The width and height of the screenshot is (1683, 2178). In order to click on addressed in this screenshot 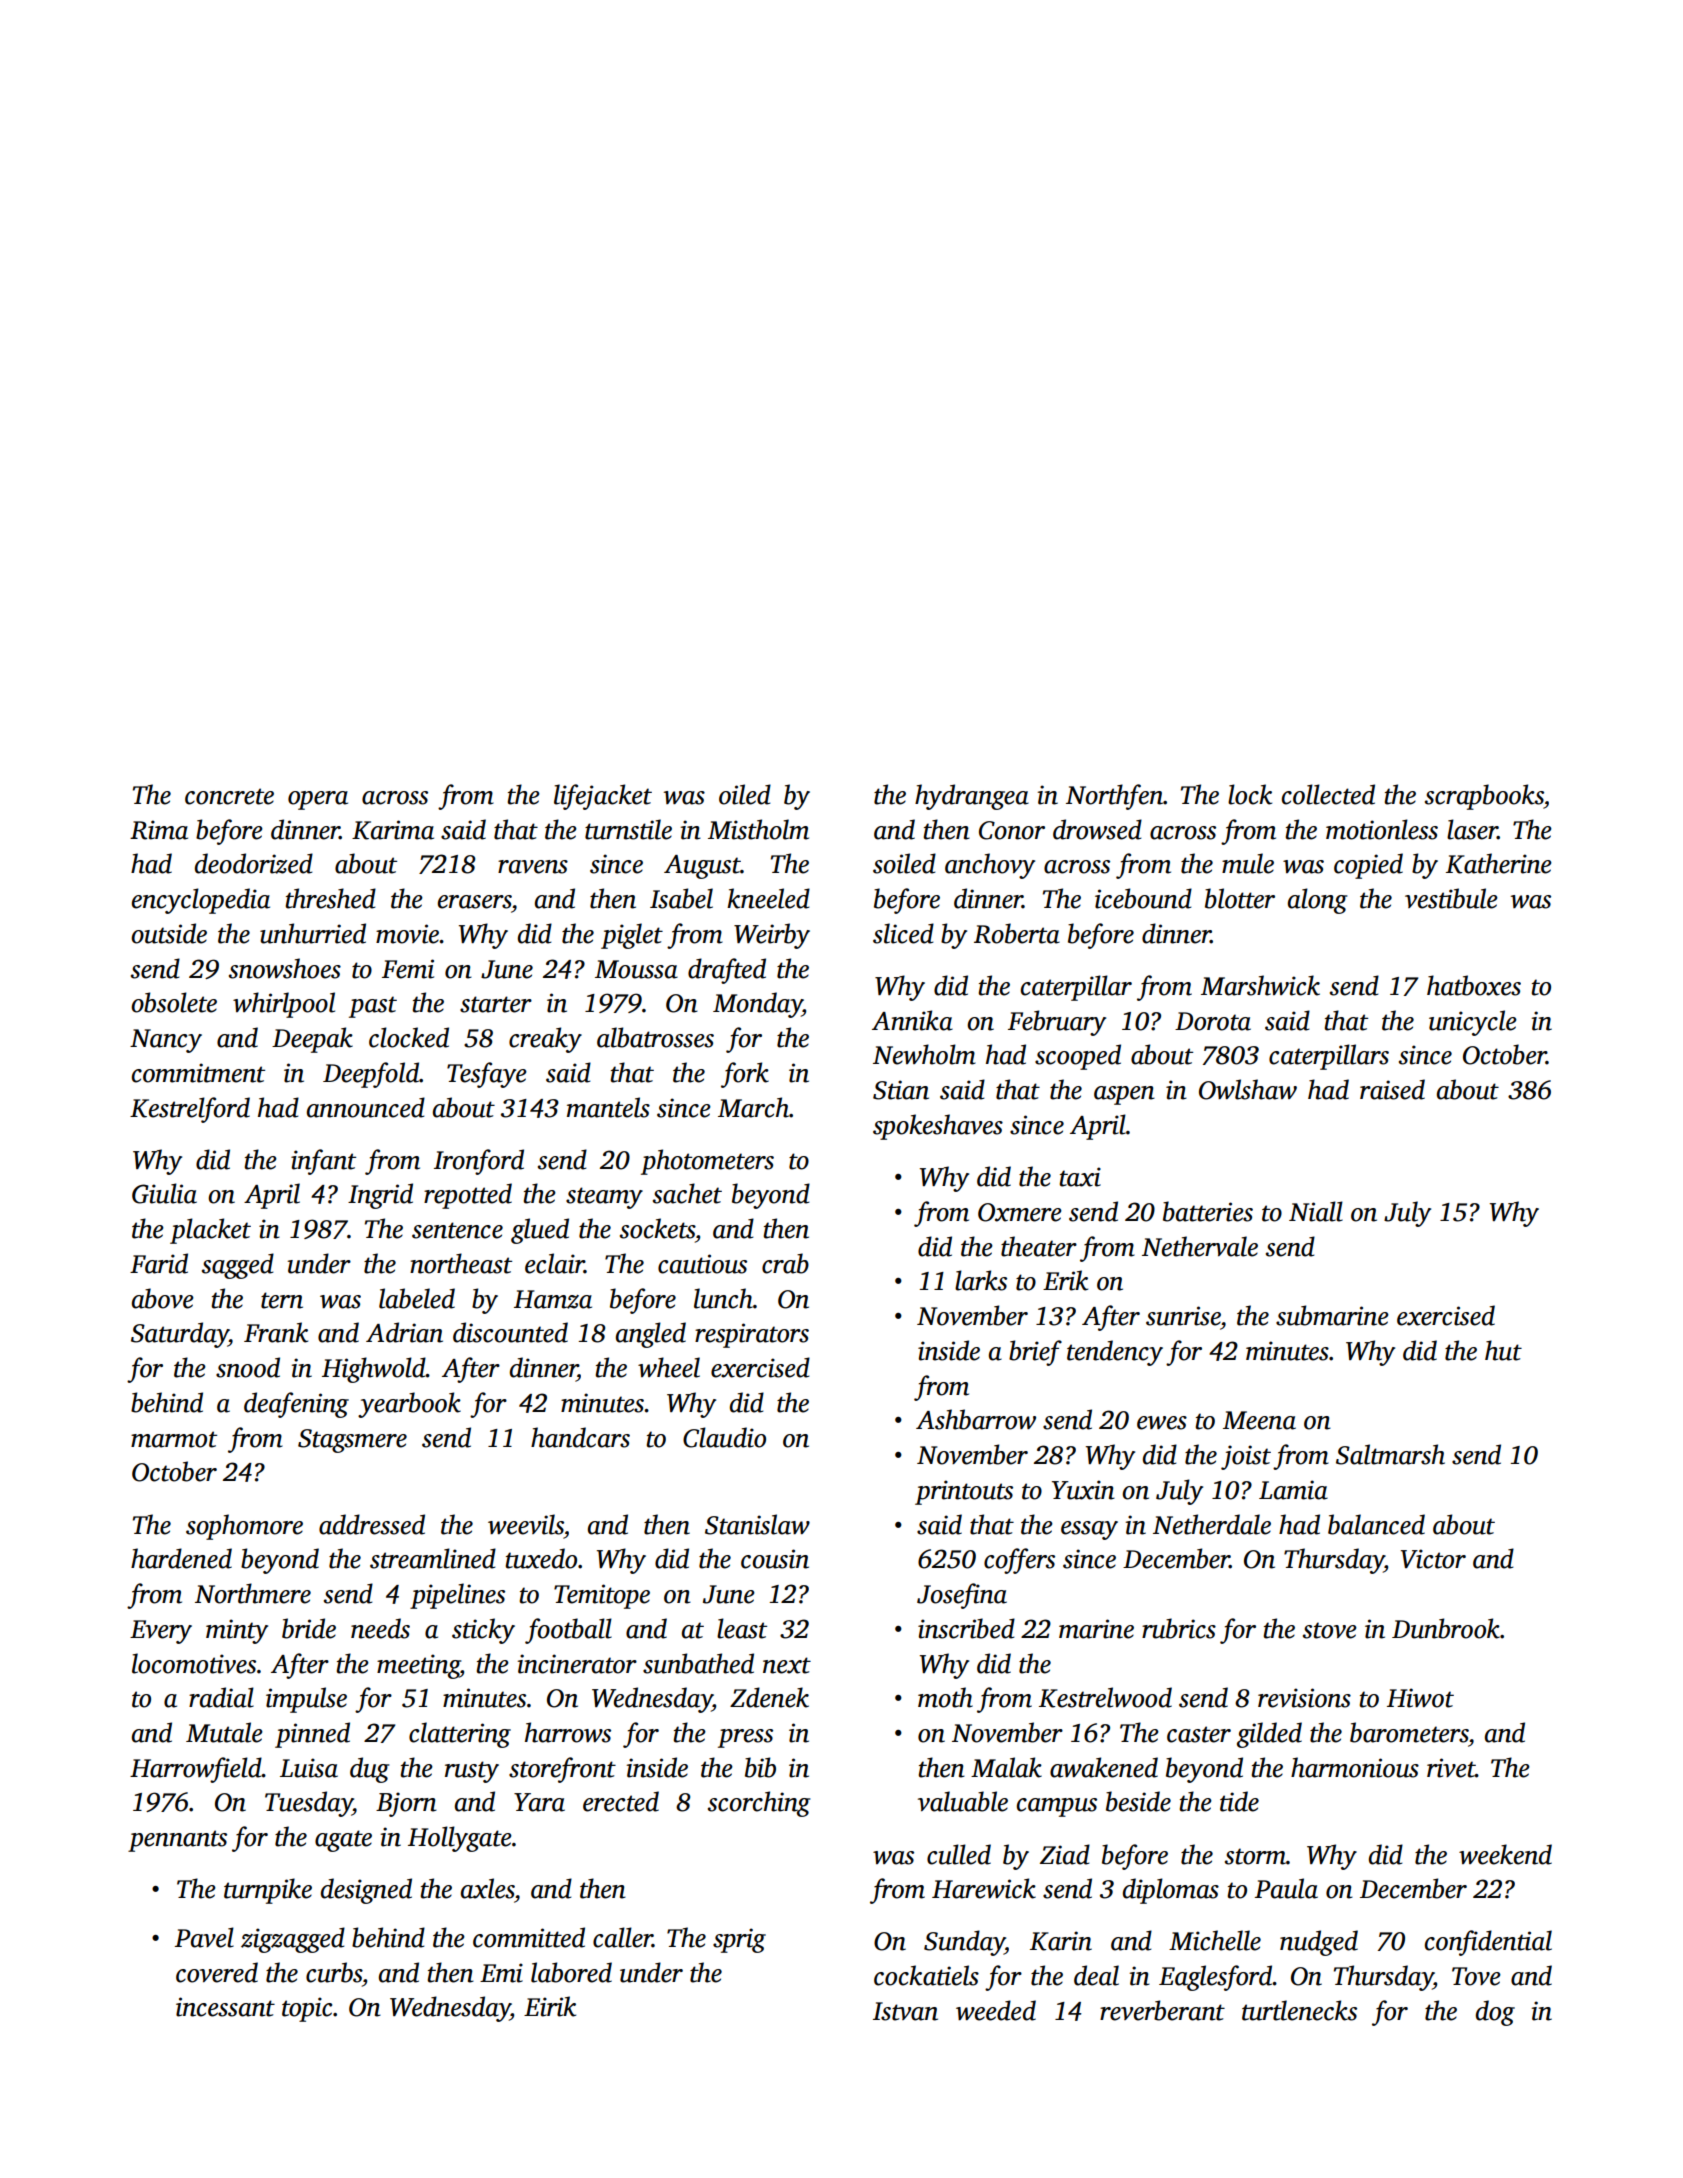, I will do `click(372, 1524)`.
